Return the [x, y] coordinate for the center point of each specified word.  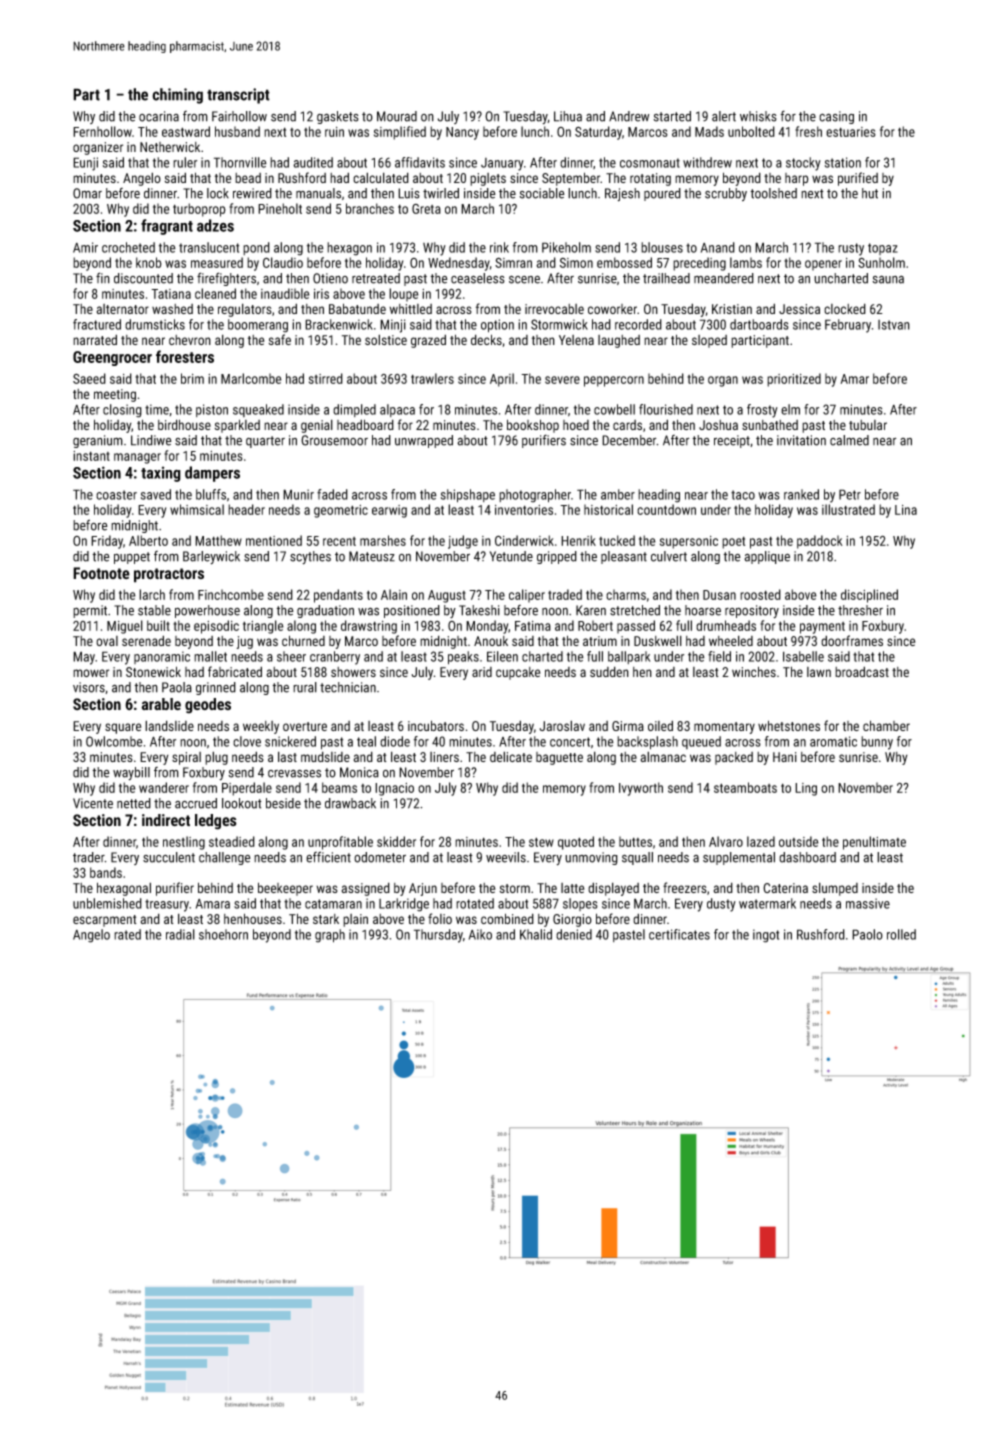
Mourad [397, 116]
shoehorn [223, 934]
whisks [758, 116]
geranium [98, 441]
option [497, 326]
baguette [559, 758]
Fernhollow [102, 131]
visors [89, 687]
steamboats [745, 787]
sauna [888, 279]
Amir [85, 247]
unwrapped [424, 441]
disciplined [869, 596]
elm [790, 409]
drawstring [369, 627]
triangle [263, 627]
